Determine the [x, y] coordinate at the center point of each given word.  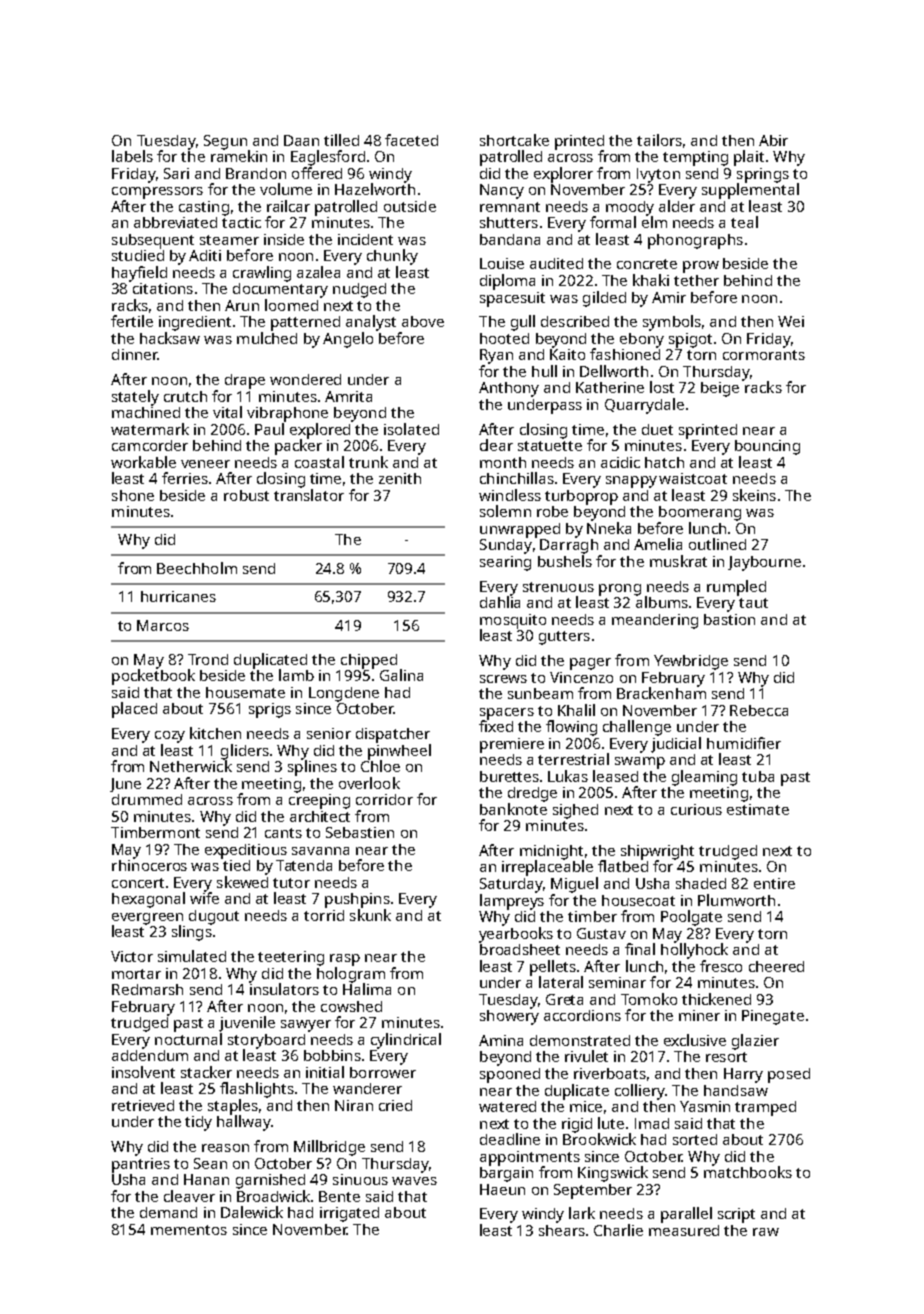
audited [556, 263]
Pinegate [773, 1017]
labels [132, 156]
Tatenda [304, 865]
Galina [401, 675]
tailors [659, 140]
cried [395, 1105]
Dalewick [252, 1212]
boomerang [700, 513]
